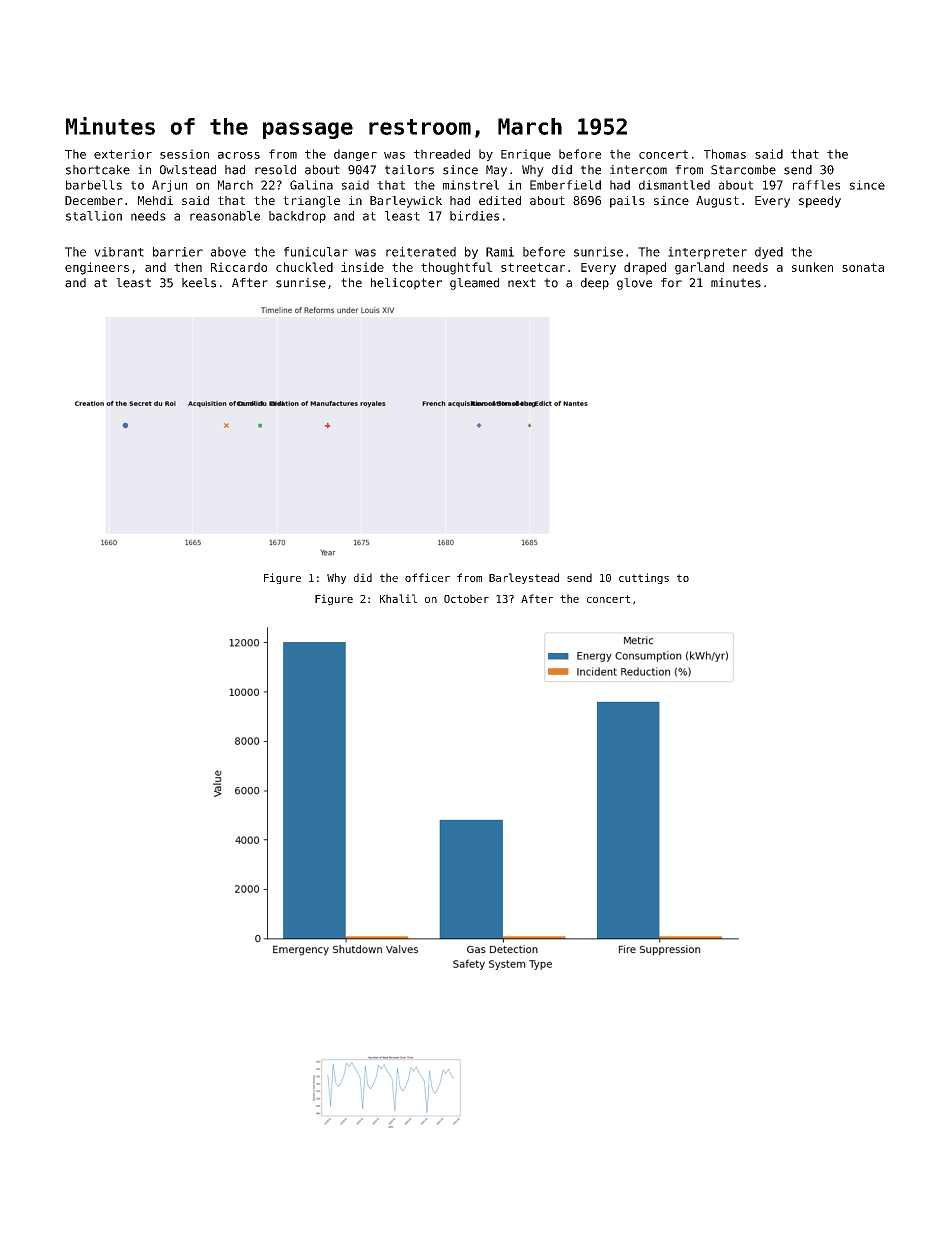  I want to click on sunken, so click(812, 267).
